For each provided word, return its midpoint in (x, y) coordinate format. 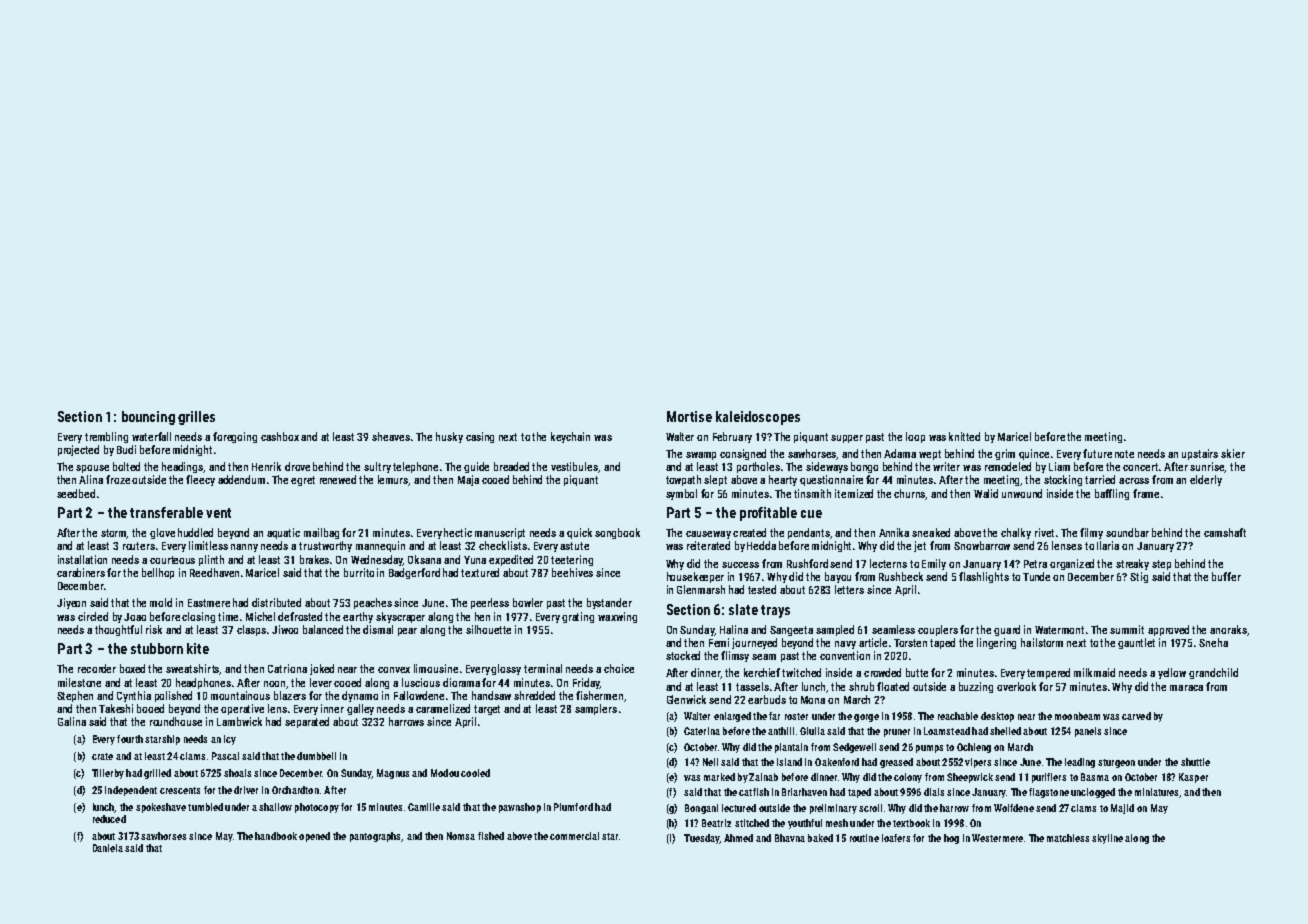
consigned (743, 454)
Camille (424, 807)
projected (78, 450)
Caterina (702, 731)
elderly (1206, 480)
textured (480, 572)
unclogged (1093, 793)
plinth (211, 560)
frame (1146, 493)
